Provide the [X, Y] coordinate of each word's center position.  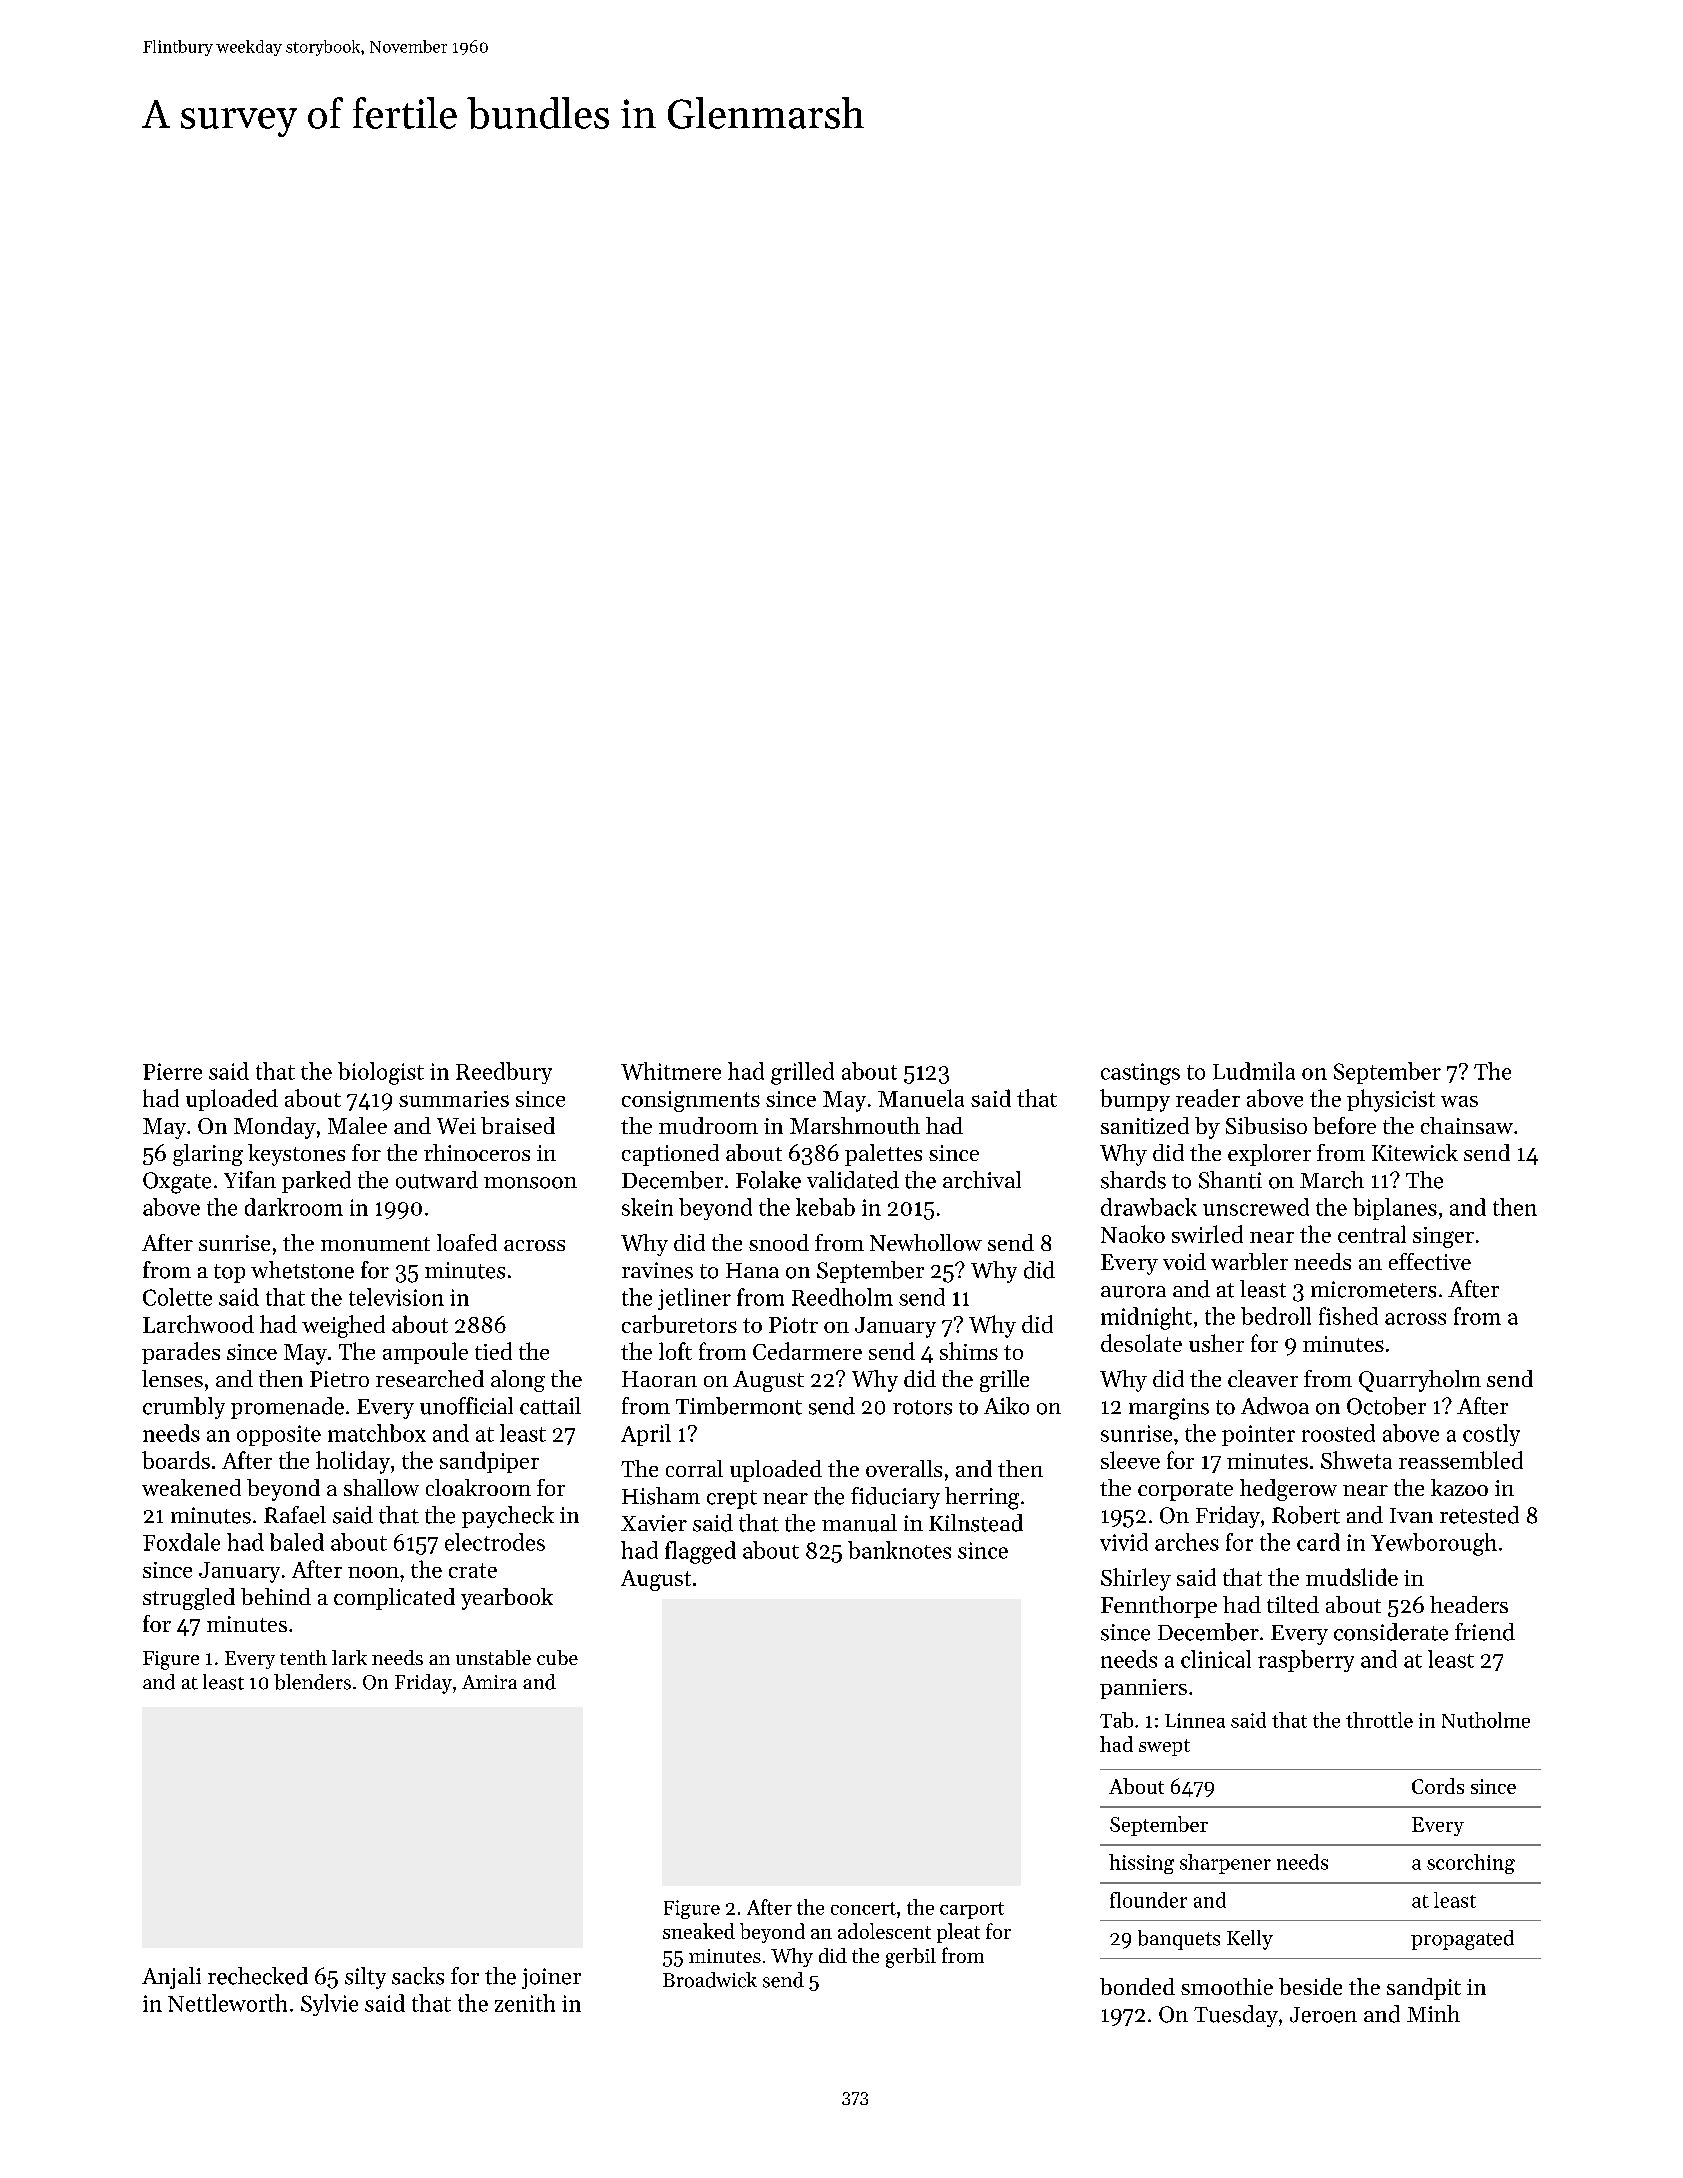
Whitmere [671, 1071]
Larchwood [198, 1324]
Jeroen [1323, 2015]
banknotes [899, 1550]
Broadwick [710, 1980]
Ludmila [1254, 1071]
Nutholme [1486, 1720]
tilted [1293, 1604]
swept [1164, 1747]
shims [969, 1351]
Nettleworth [227, 2003]
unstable [493, 1657]
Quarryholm [1420, 1381]
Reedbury [504, 1073]
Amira [489, 1682]
